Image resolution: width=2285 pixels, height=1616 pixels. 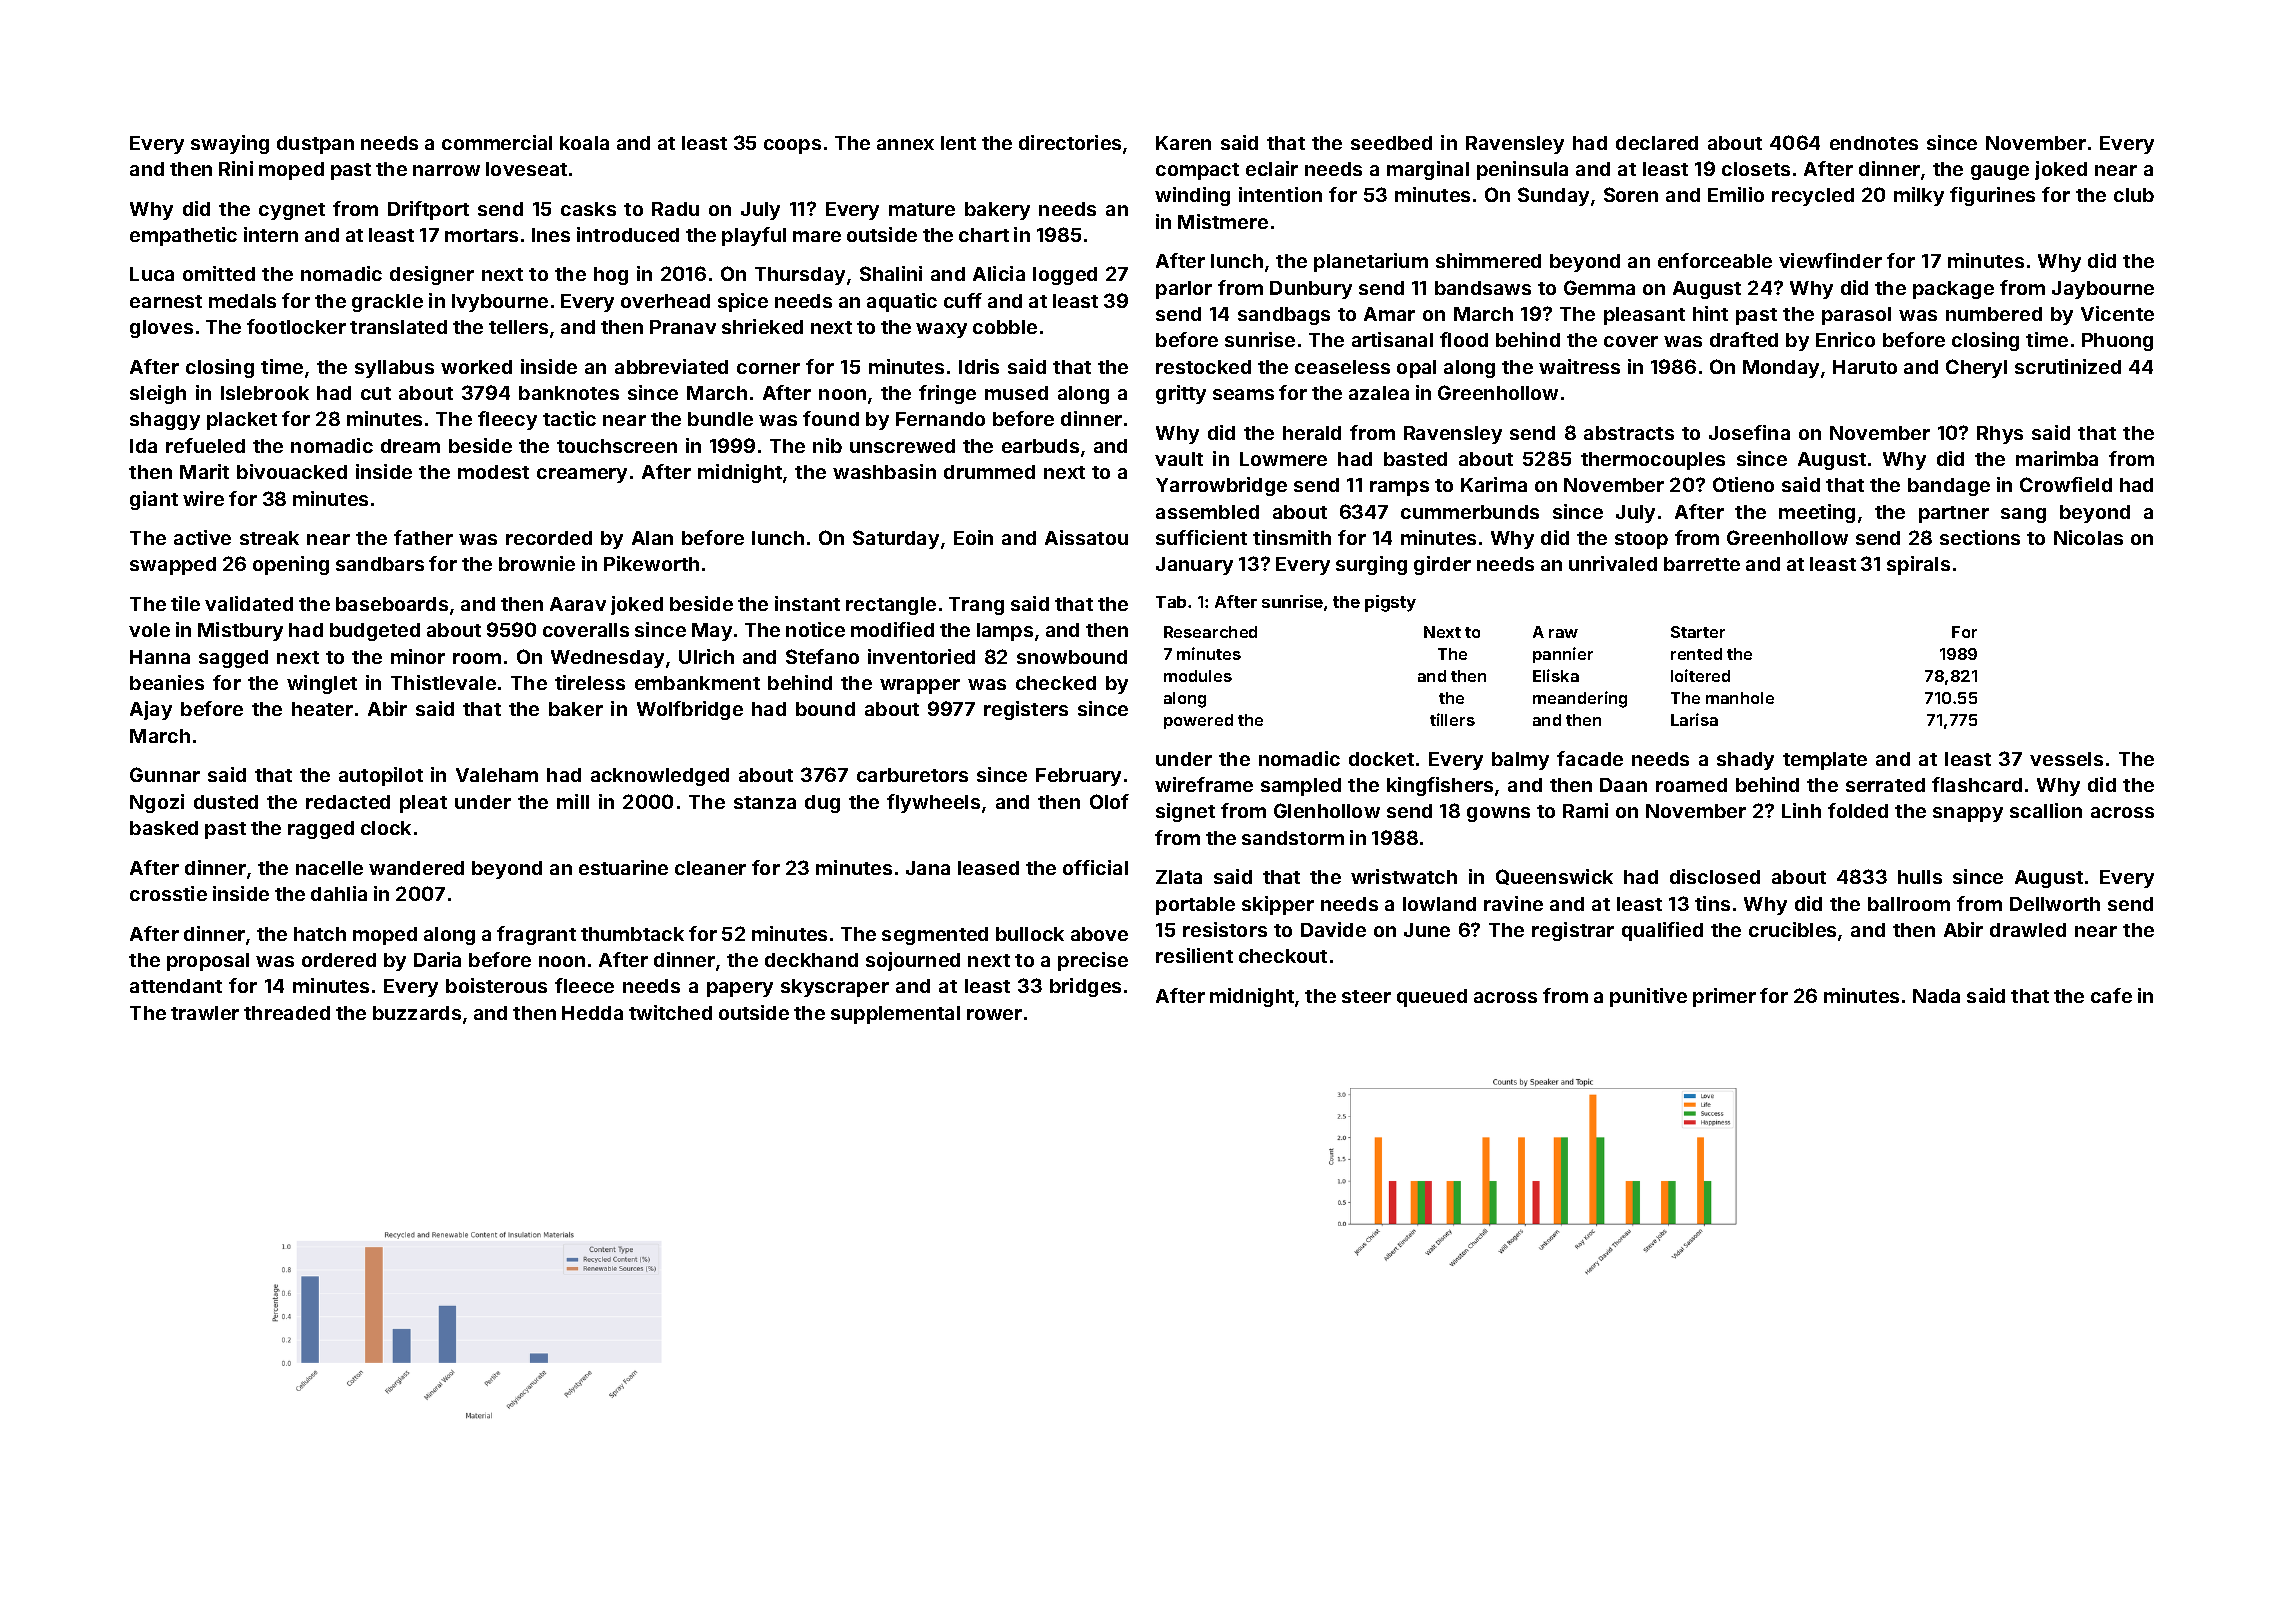 What do you see at coordinates (2111, 995) in the page?
I see `cafe` at bounding box center [2111, 995].
